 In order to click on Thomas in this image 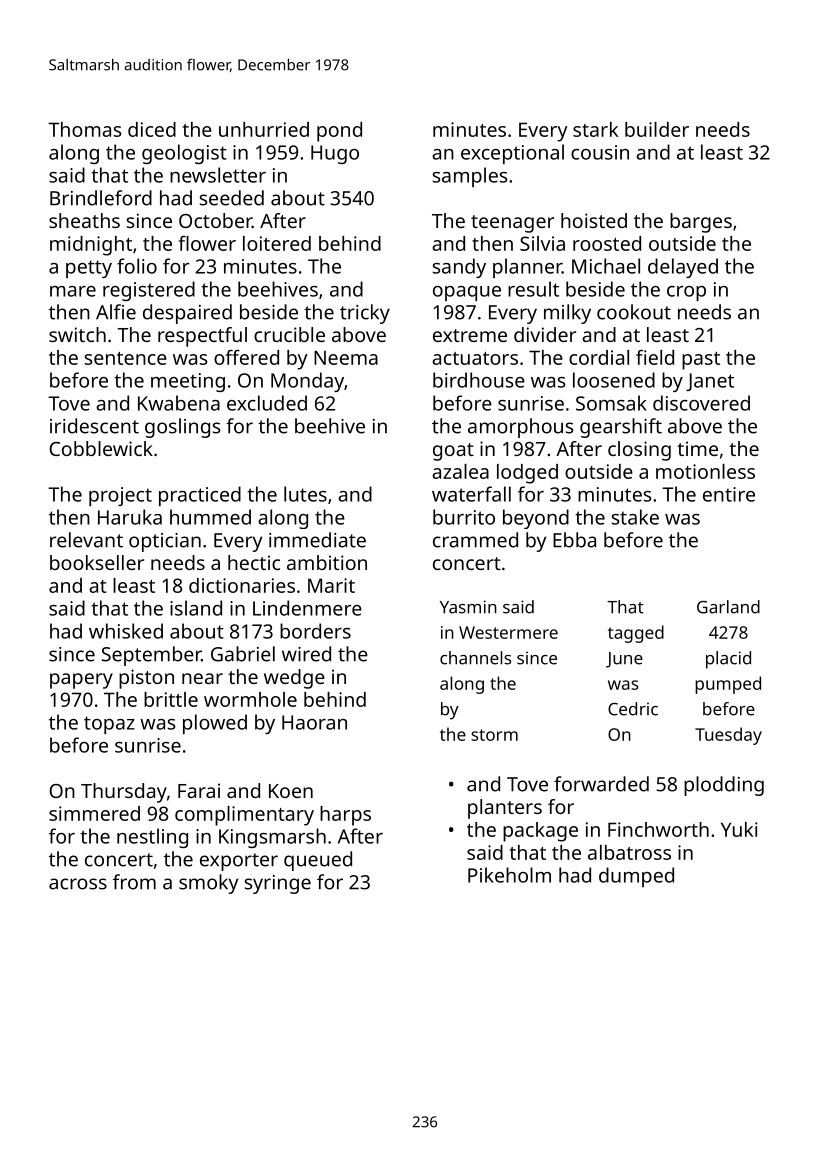, I will do `click(84, 129)`.
